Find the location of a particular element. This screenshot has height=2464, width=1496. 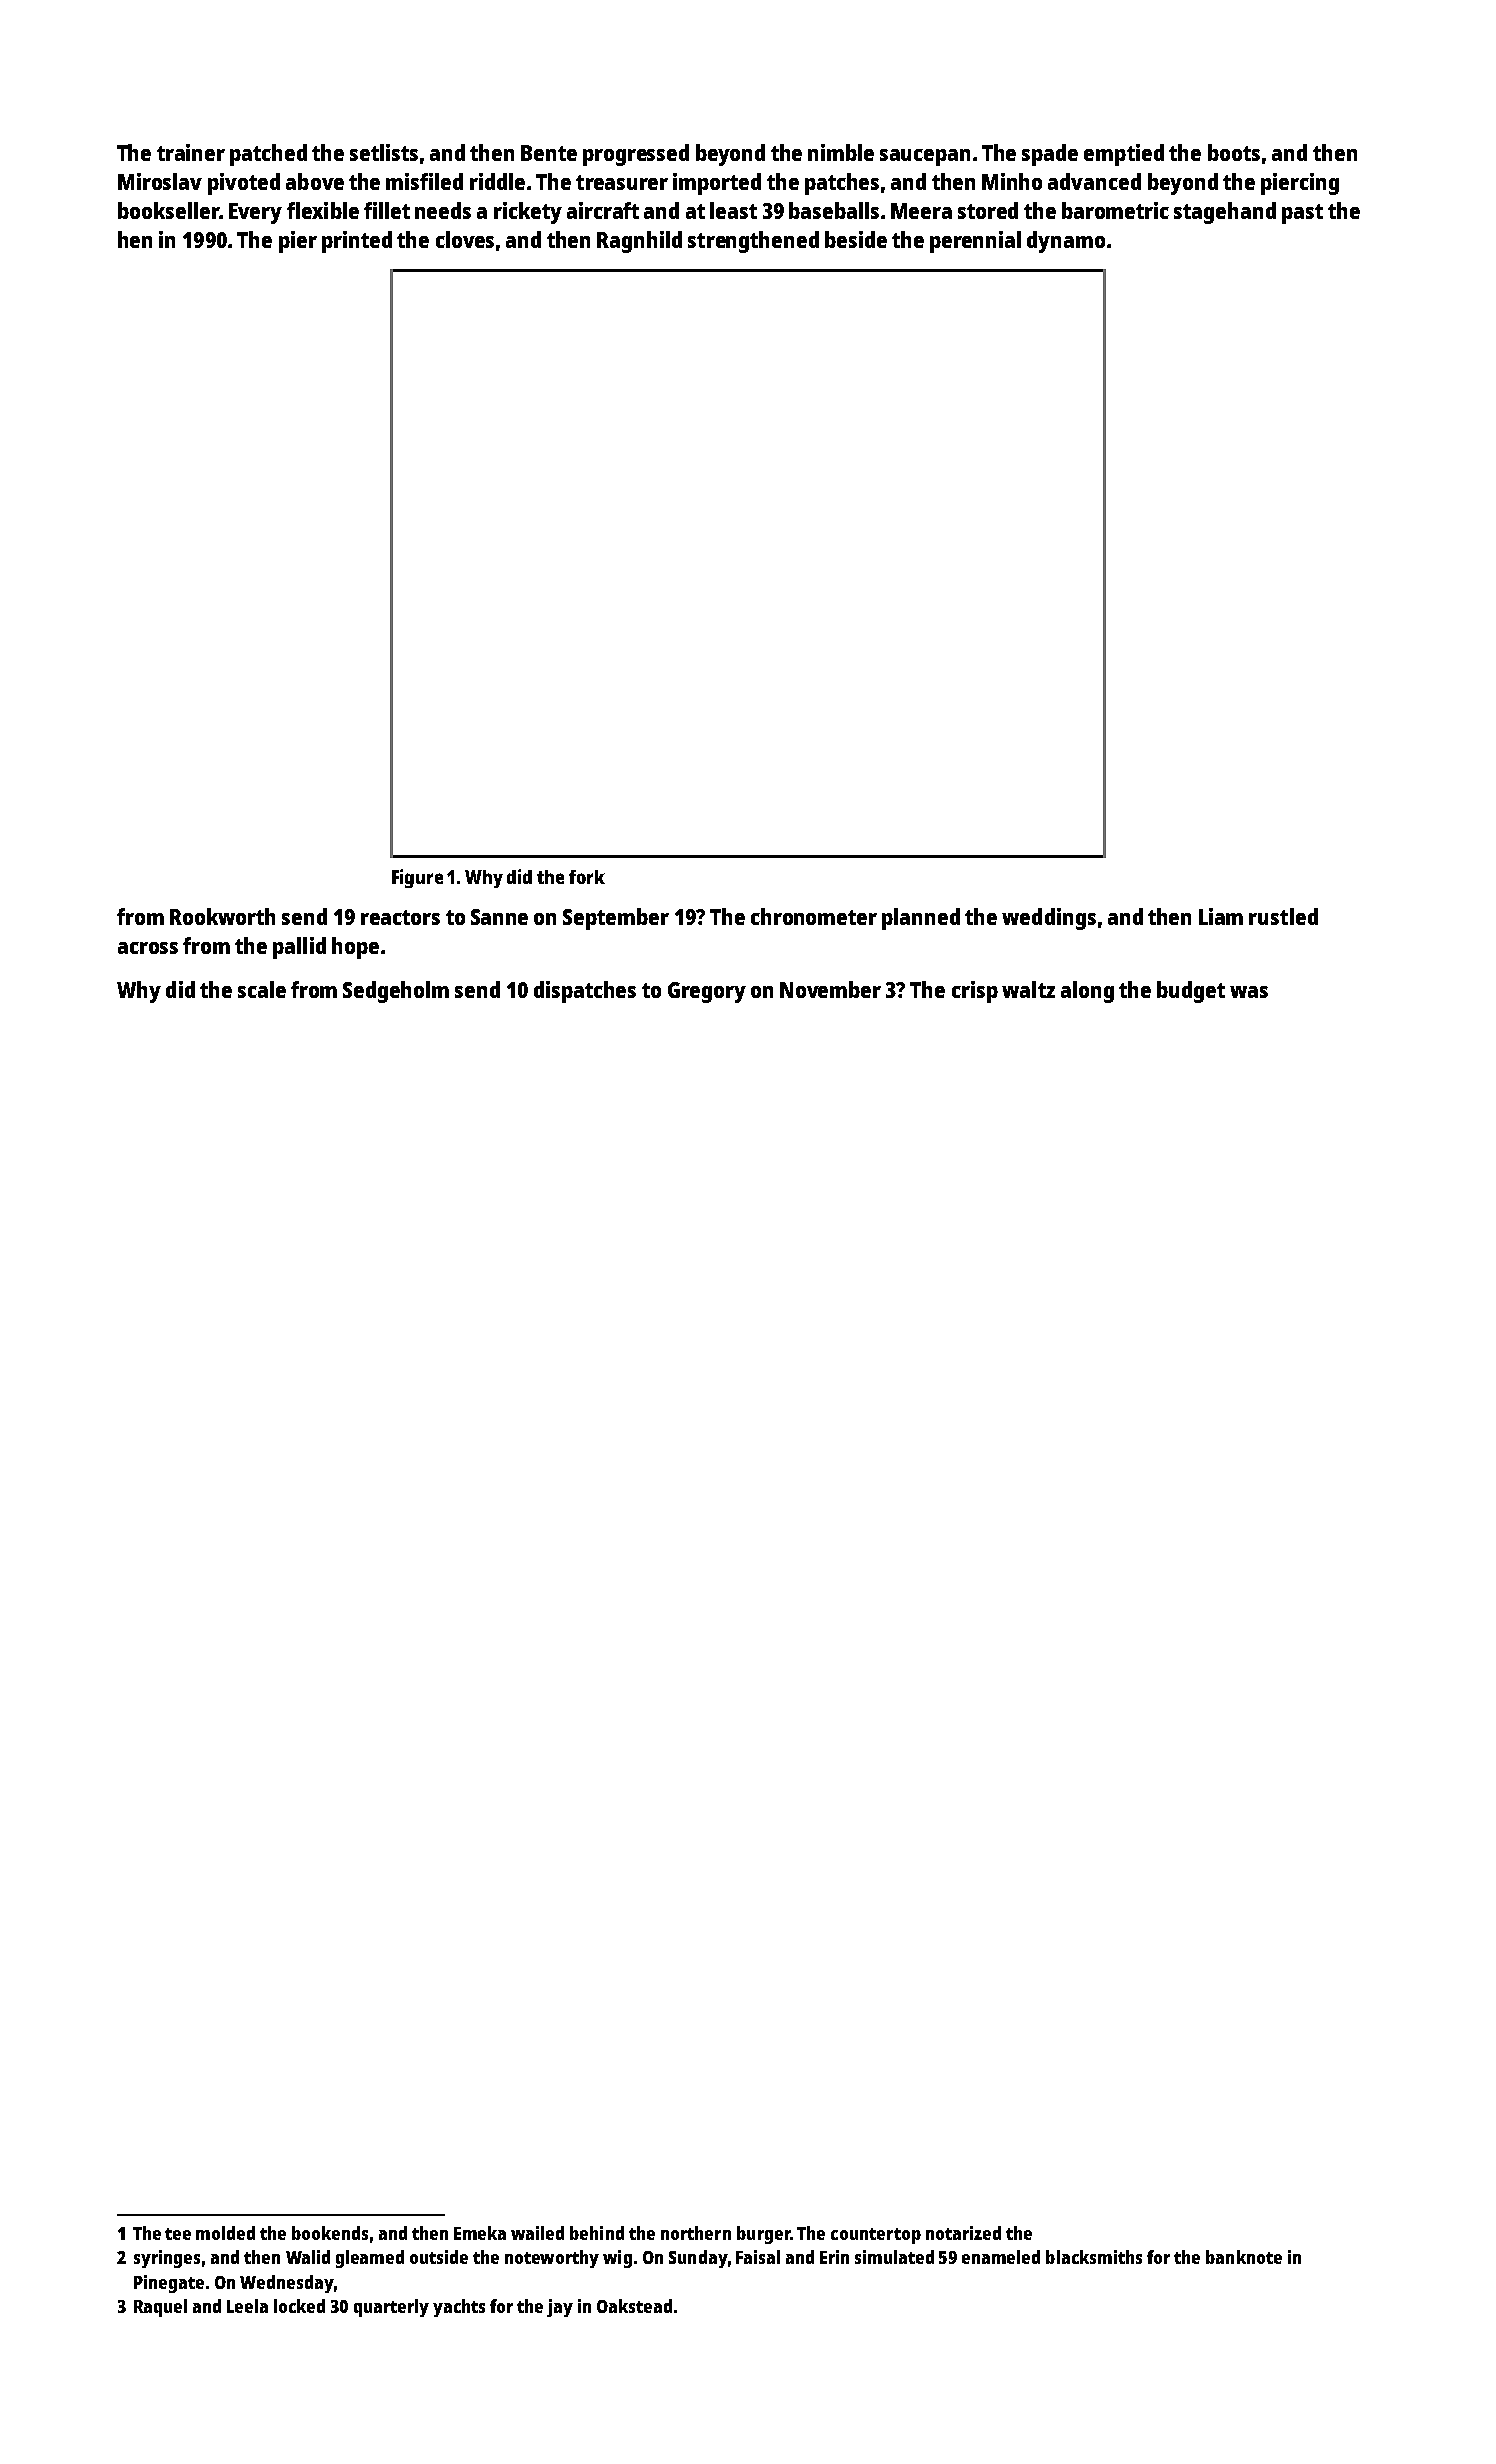

was is located at coordinates (1249, 992).
